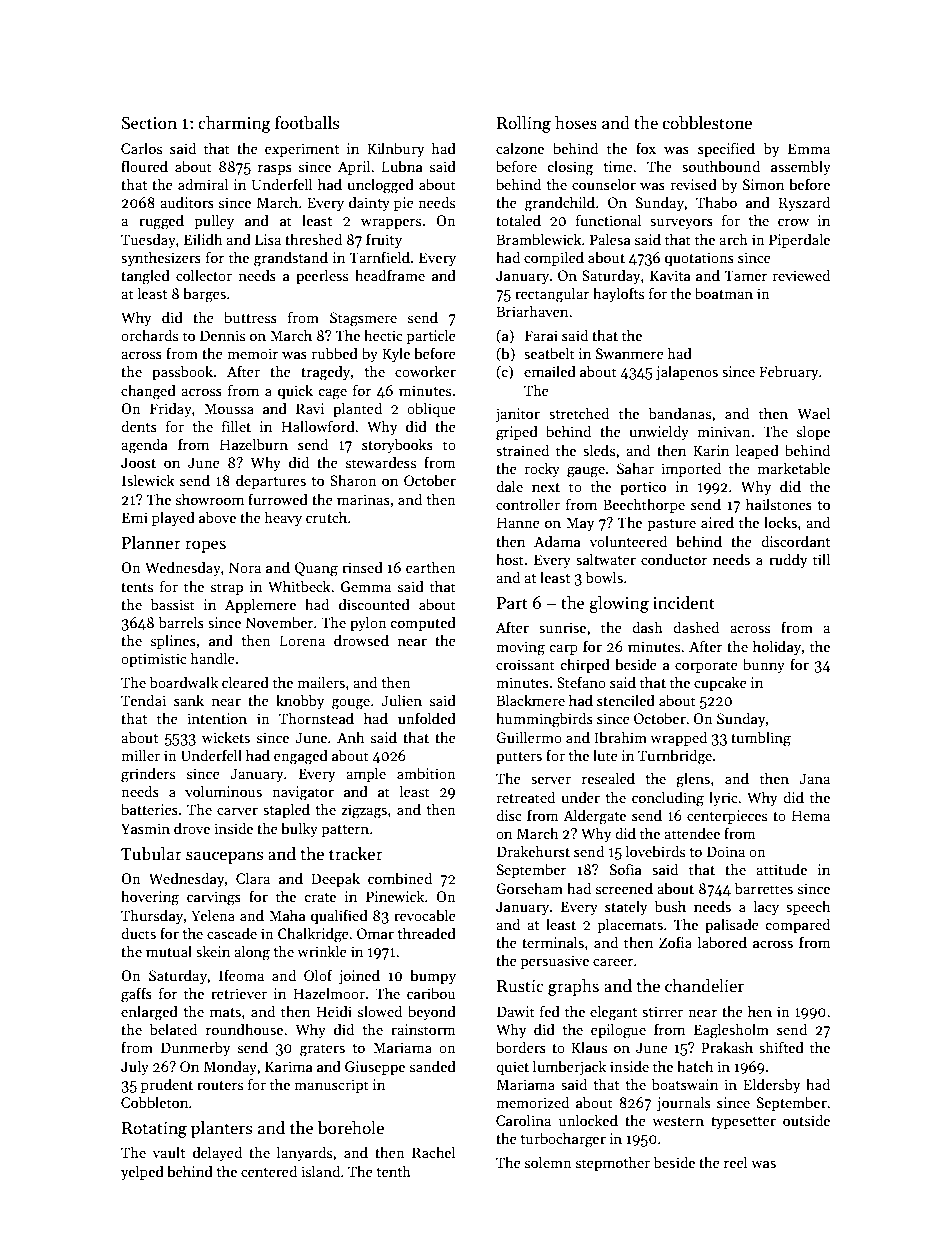 This screenshot has width=952, height=1233. What do you see at coordinates (195, 1048) in the screenshot?
I see `Dunmerby` at bounding box center [195, 1048].
